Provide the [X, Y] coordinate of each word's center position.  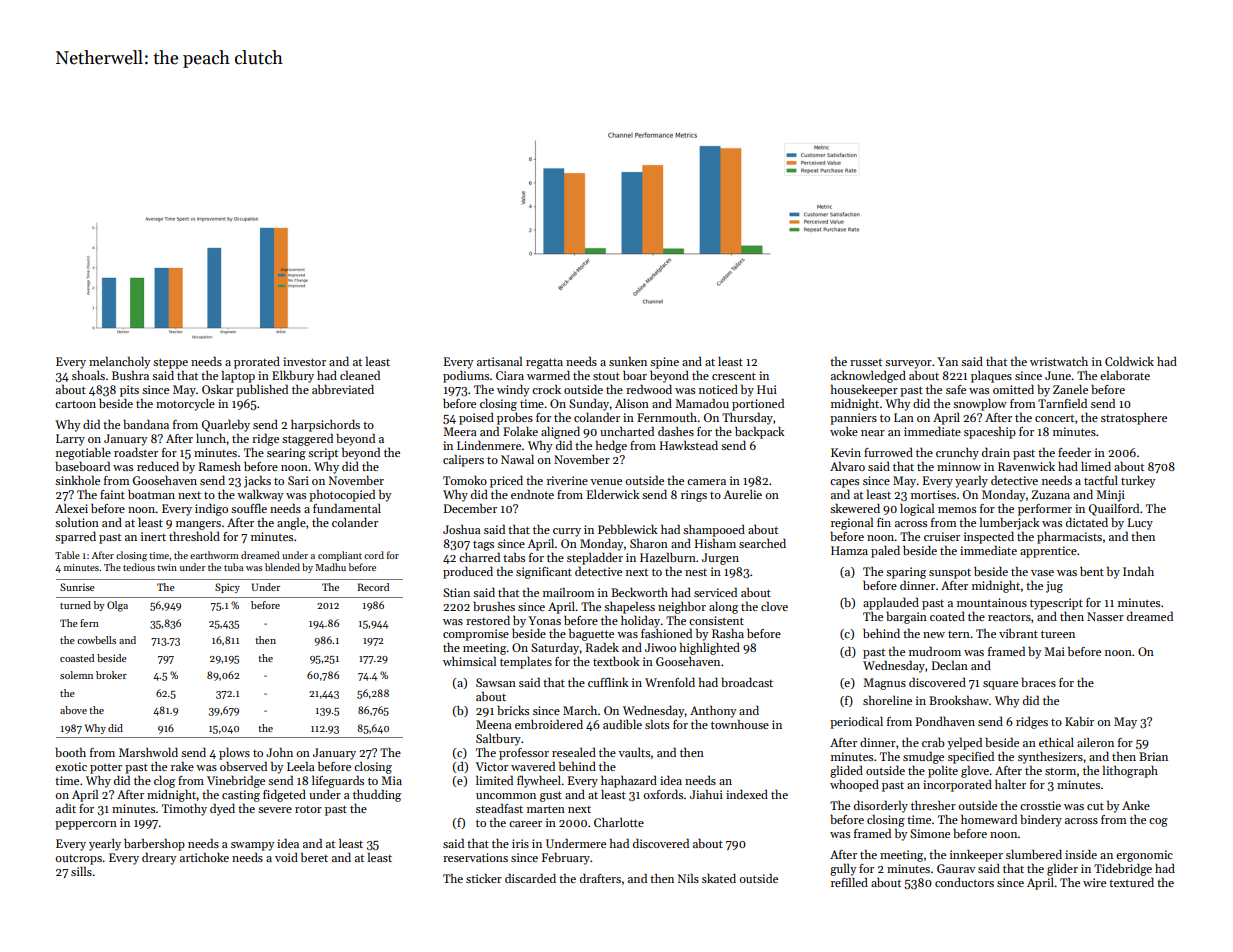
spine [664, 363]
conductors [964, 882]
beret [314, 857]
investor [304, 361]
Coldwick [1129, 361]
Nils [688, 878]
